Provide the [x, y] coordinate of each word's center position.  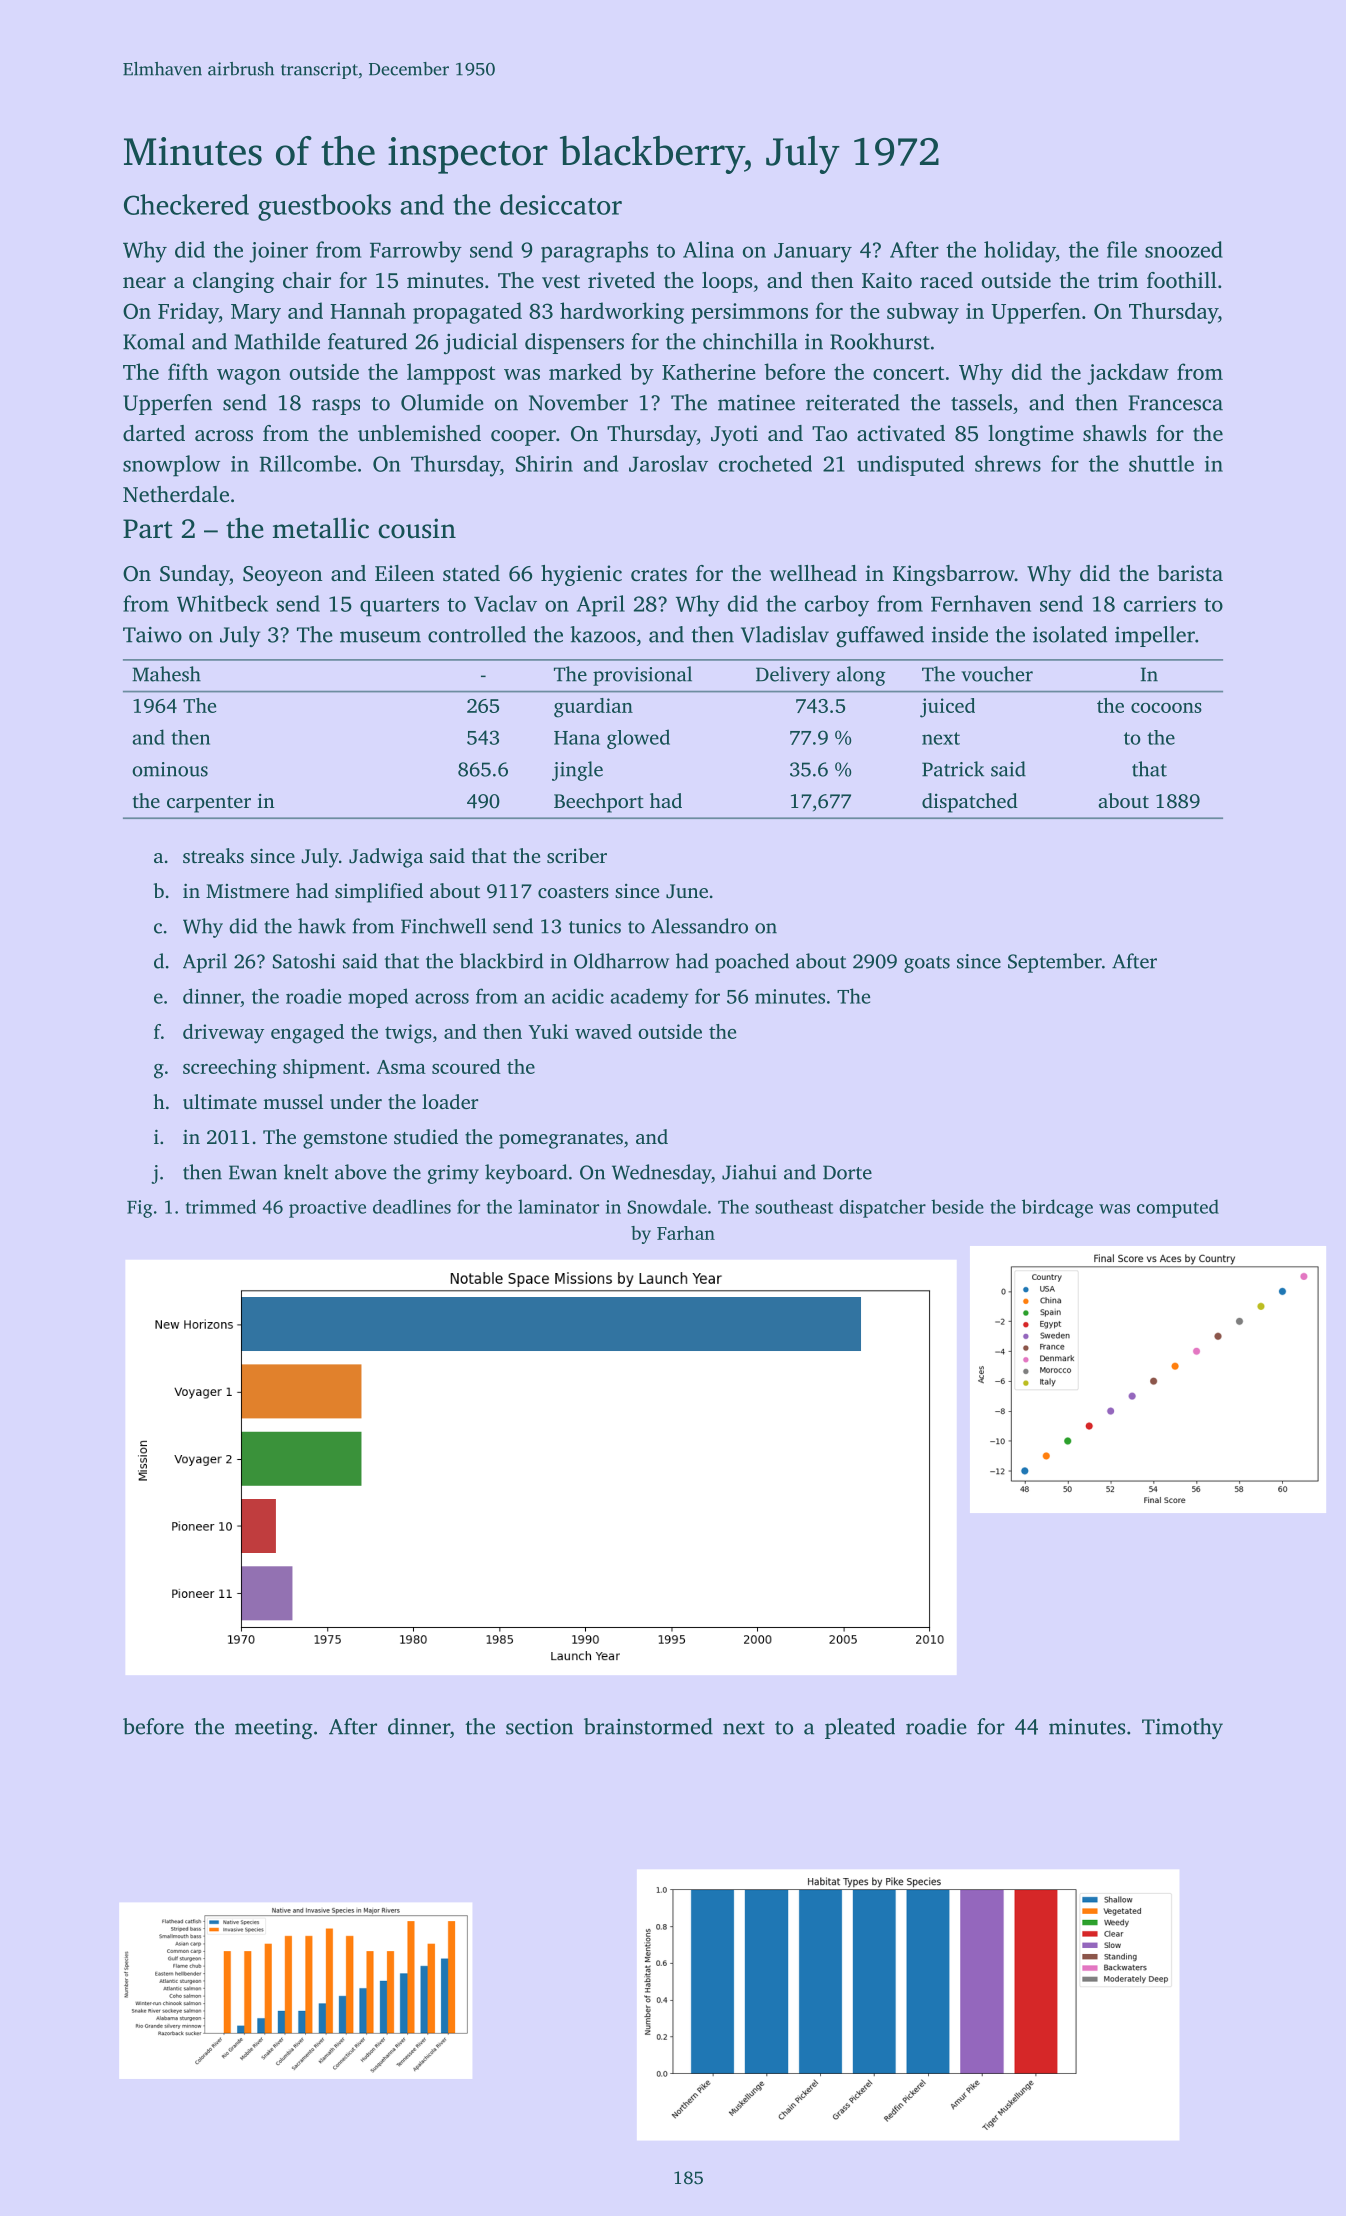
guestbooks [324, 207]
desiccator [561, 204]
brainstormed [648, 1726]
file [1122, 249]
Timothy [1182, 1728]
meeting [274, 1729]
